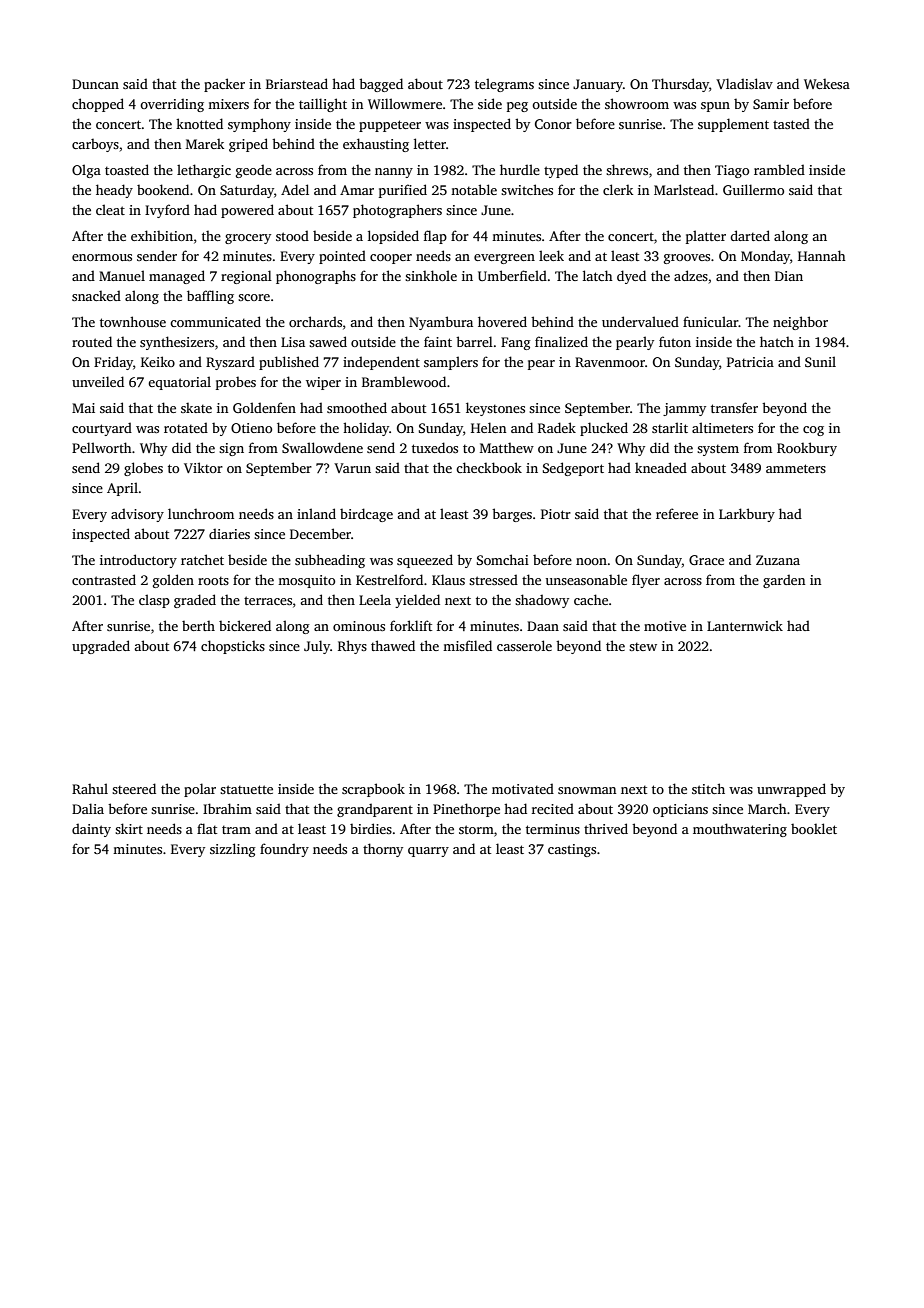  What do you see at coordinates (524, 645) in the screenshot?
I see `casserole` at bounding box center [524, 645].
